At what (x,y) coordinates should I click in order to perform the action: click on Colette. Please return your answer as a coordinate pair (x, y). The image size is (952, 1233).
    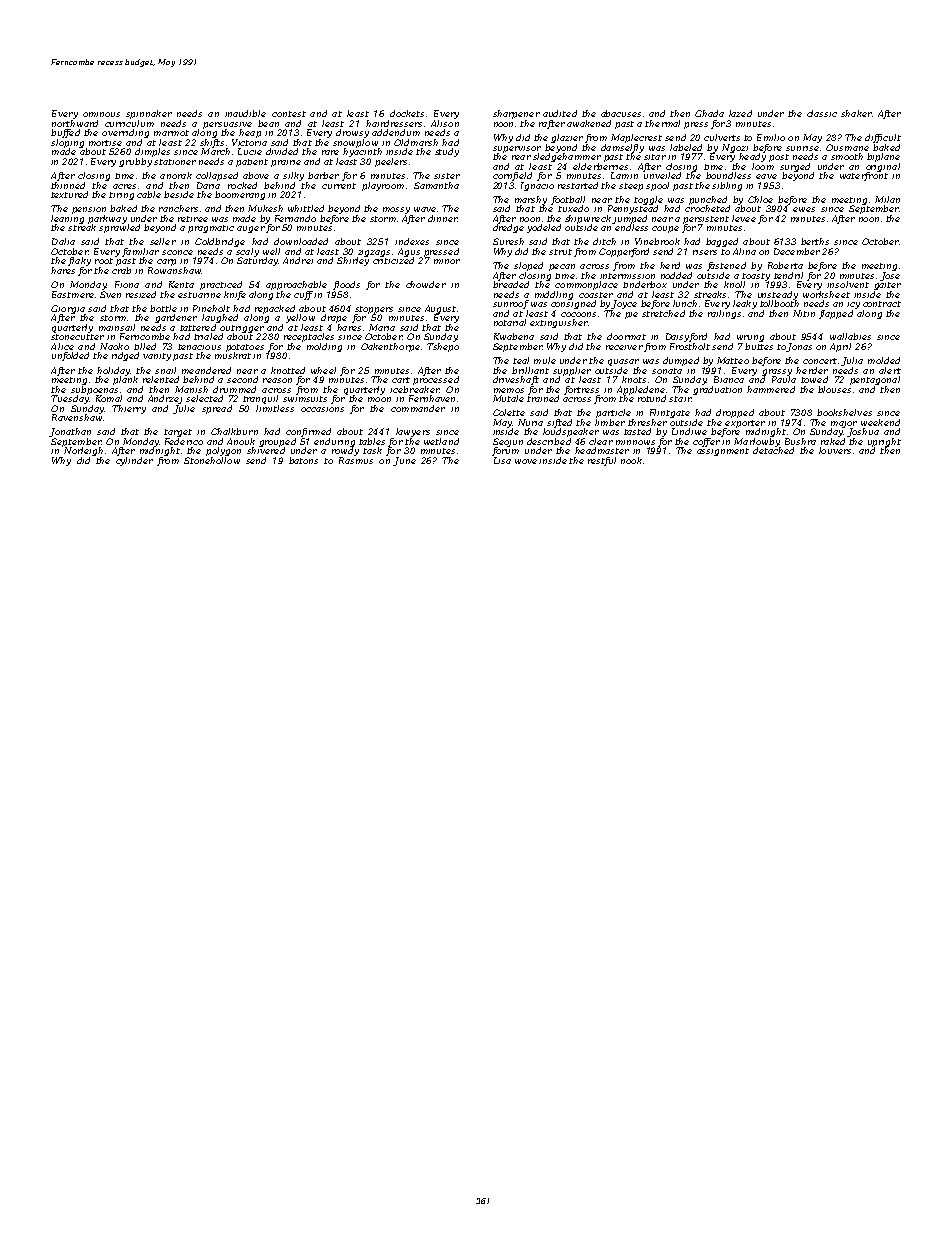
    Looking at the image, I should click on (509, 412).
